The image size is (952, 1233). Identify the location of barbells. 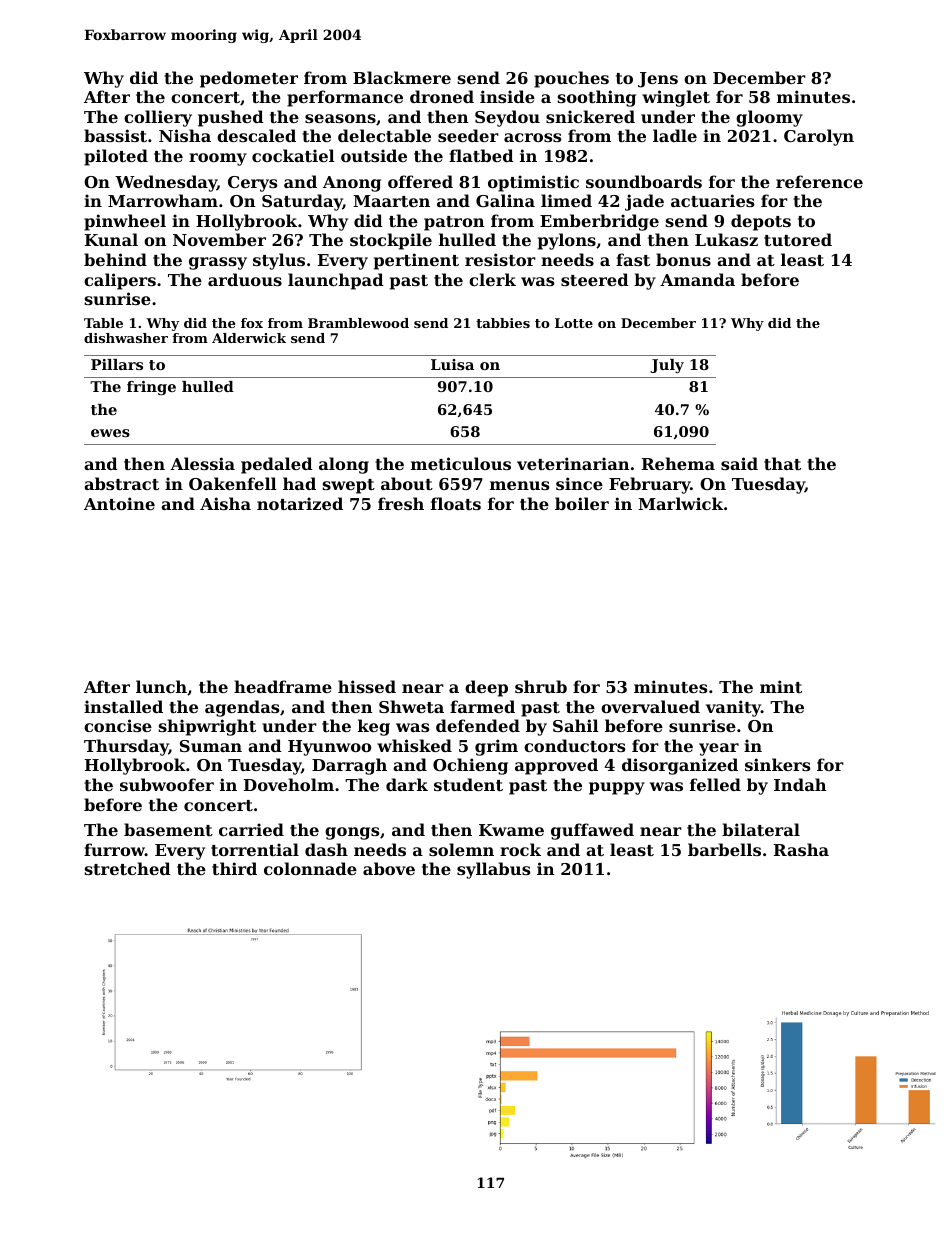
(724, 849).
